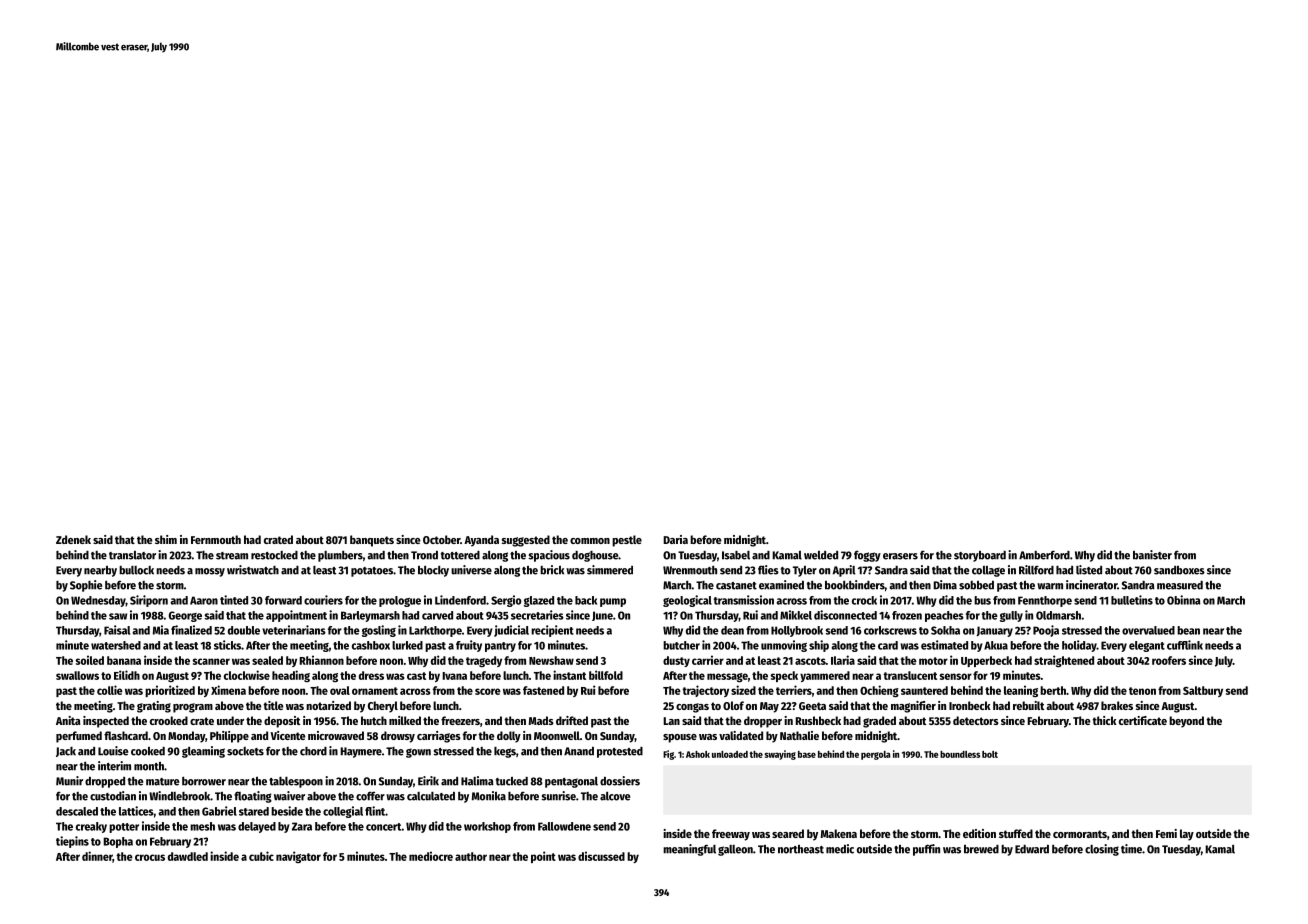 The image size is (1308, 924). Describe the element at coordinates (825, 676) in the screenshot. I see `yammered` at that location.
